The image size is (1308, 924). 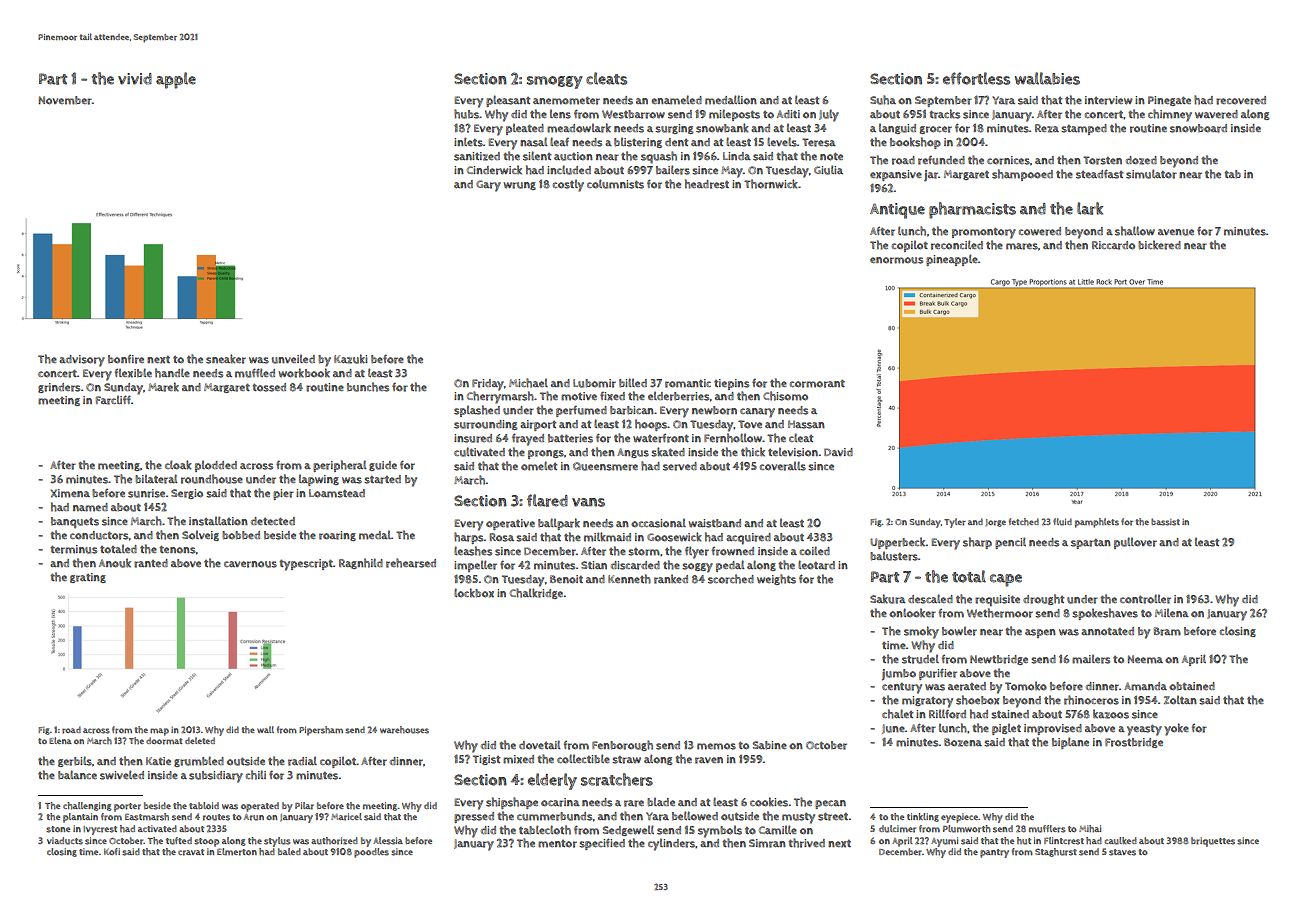 What do you see at coordinates (187, 494) in the screenshot?
I see `Sergio` at bounding box center [187, 494].
